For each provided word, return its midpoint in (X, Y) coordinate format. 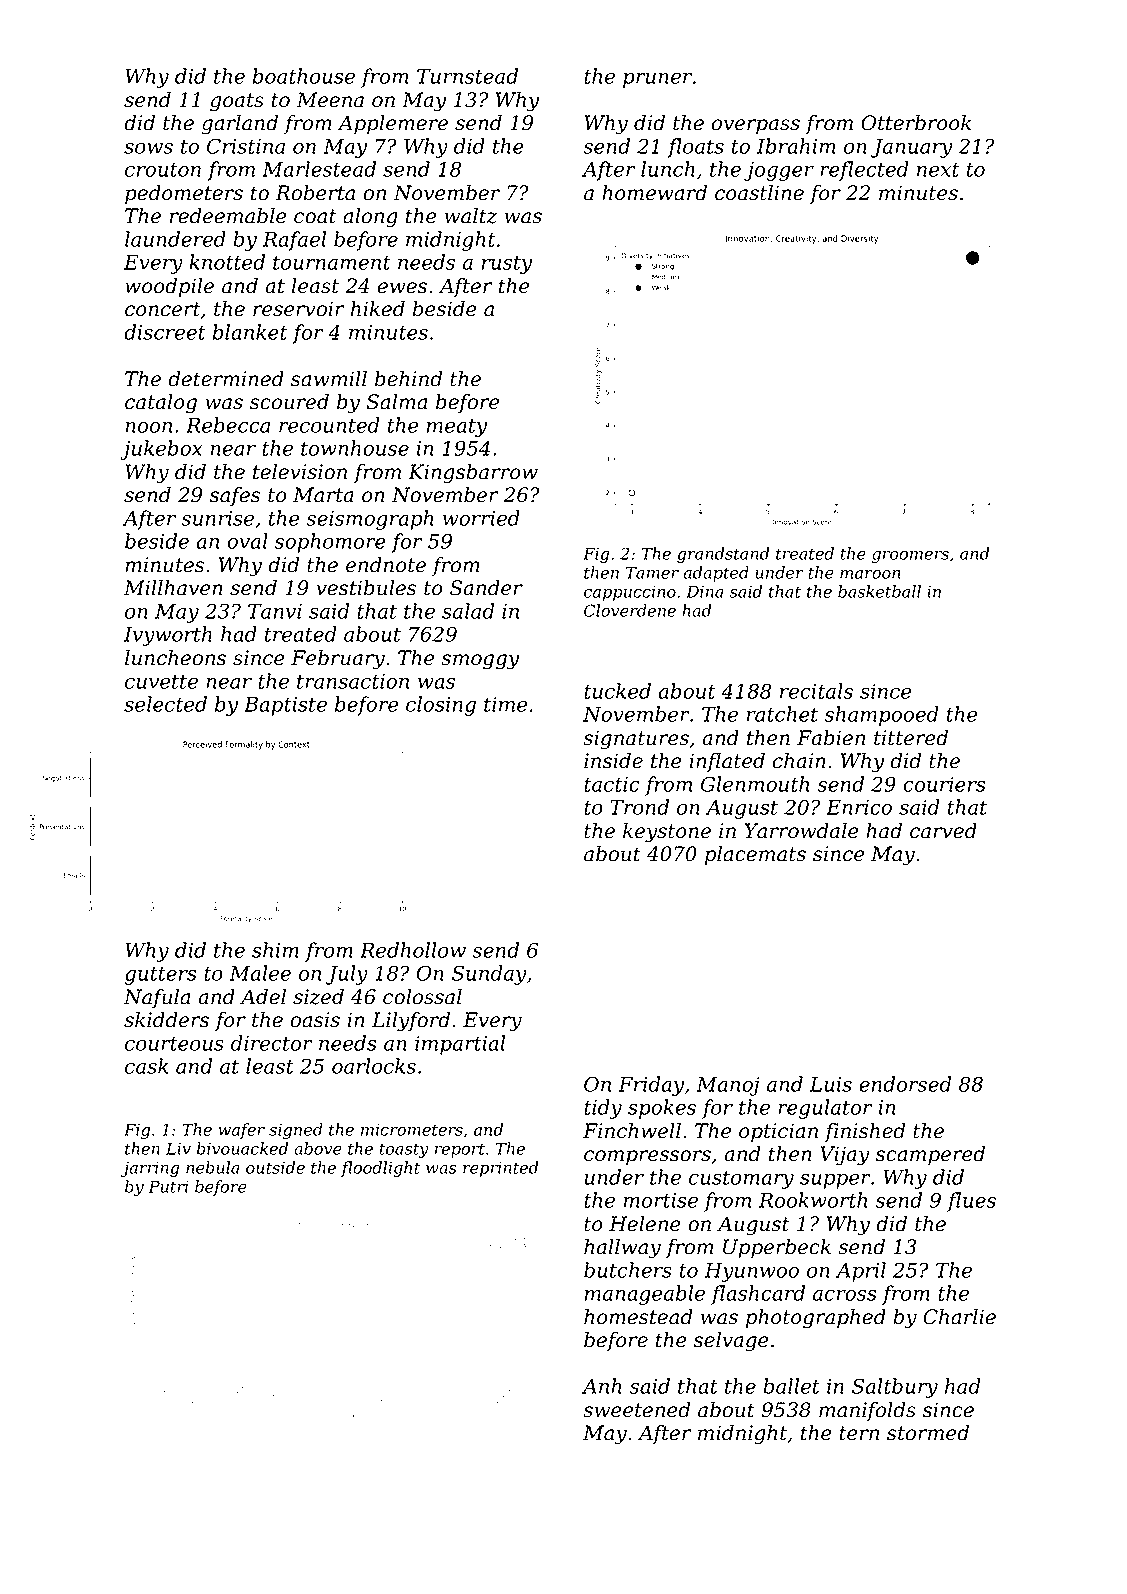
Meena (330, 100)
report (459, 1150)
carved (943, 831)
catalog (161, 404)
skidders (166, 1020)
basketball (879, 591)
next (938, 170)
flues (971, 1202)
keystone (667, 833)
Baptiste (285, 706)
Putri (168, 1186)
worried (481, 518)
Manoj (728, 1086)
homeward (654, 193)
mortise (660, 1200)
